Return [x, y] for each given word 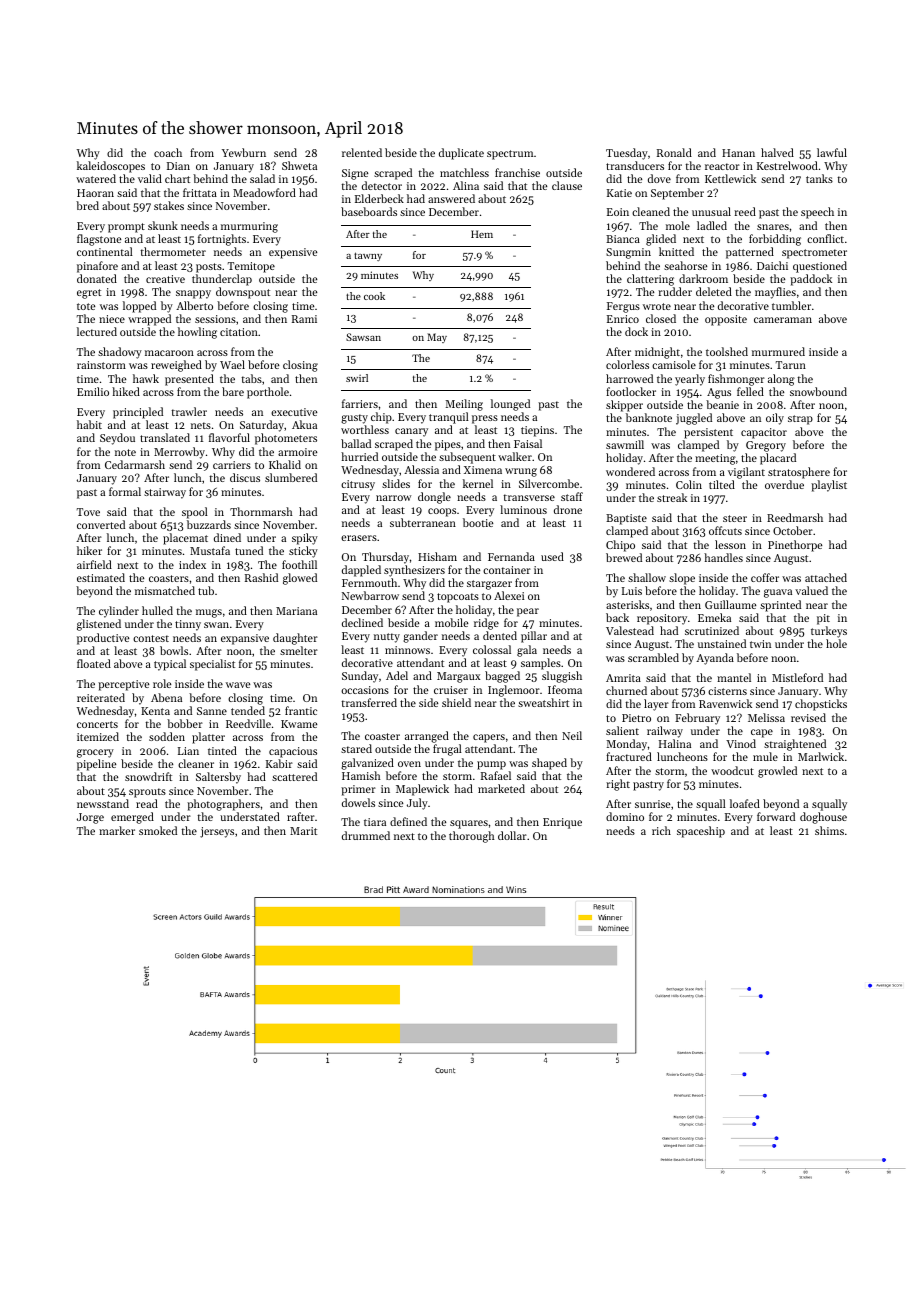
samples [541, 664]
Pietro [636, 718]
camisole [674, 364]
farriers [360, 403]
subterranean [423, 522]
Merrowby [179, 453]
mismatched [165, 590]
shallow [647, 577]
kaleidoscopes [111, 167]
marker [117, 830]
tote [86, 306]
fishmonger [736, 380]
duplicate [461, 154]
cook [374, 296]
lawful [832, 152]
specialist [212, 665]
